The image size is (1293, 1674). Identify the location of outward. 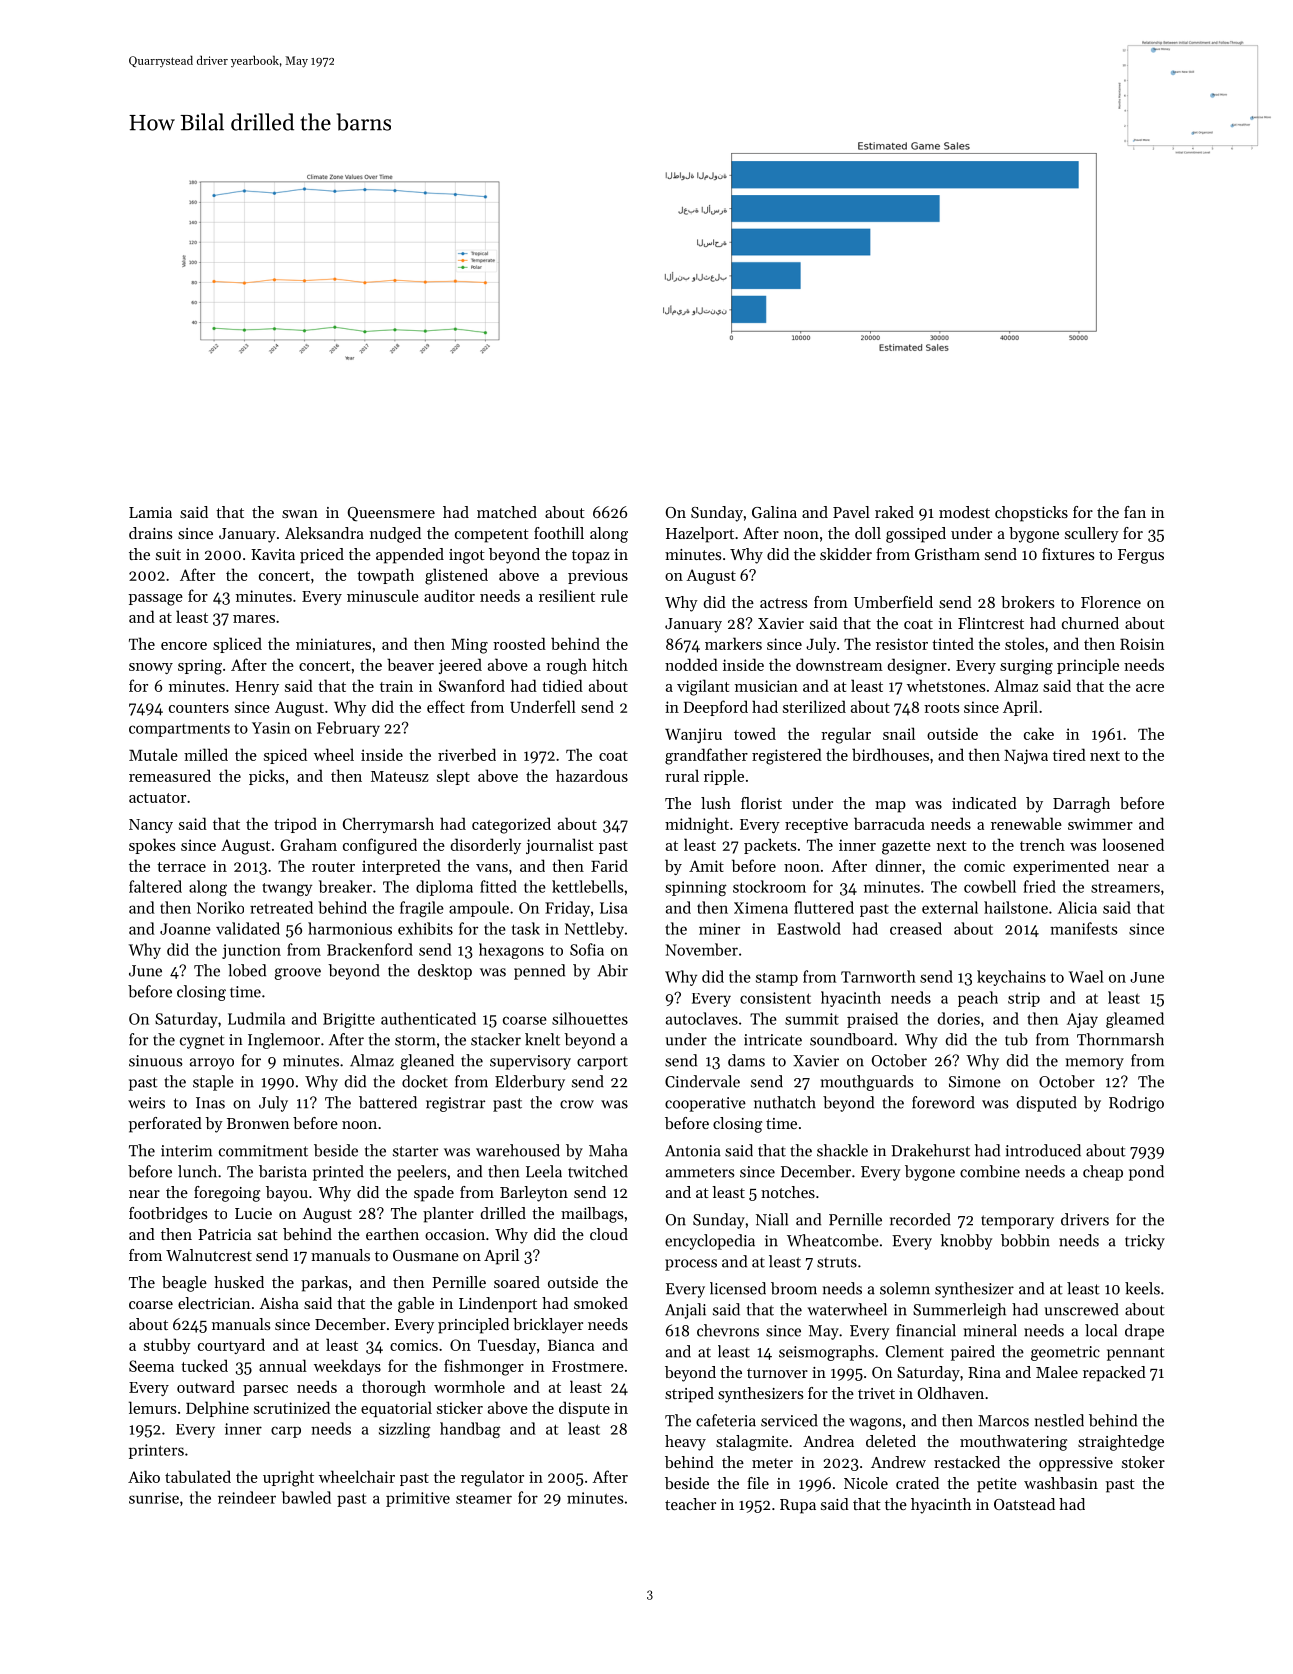
(206, 1386).
